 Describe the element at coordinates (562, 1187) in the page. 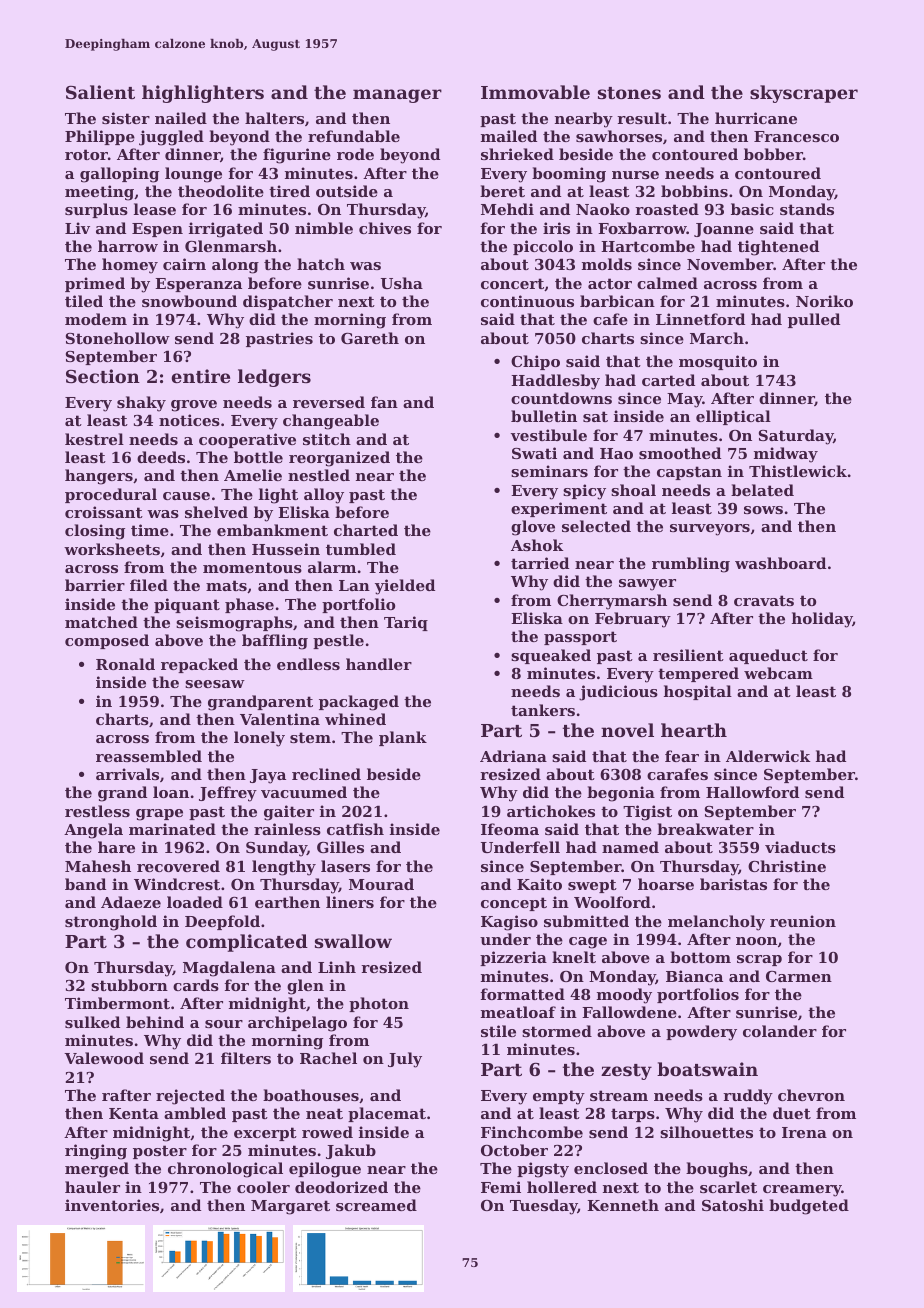

I see `hollered` at that location.
